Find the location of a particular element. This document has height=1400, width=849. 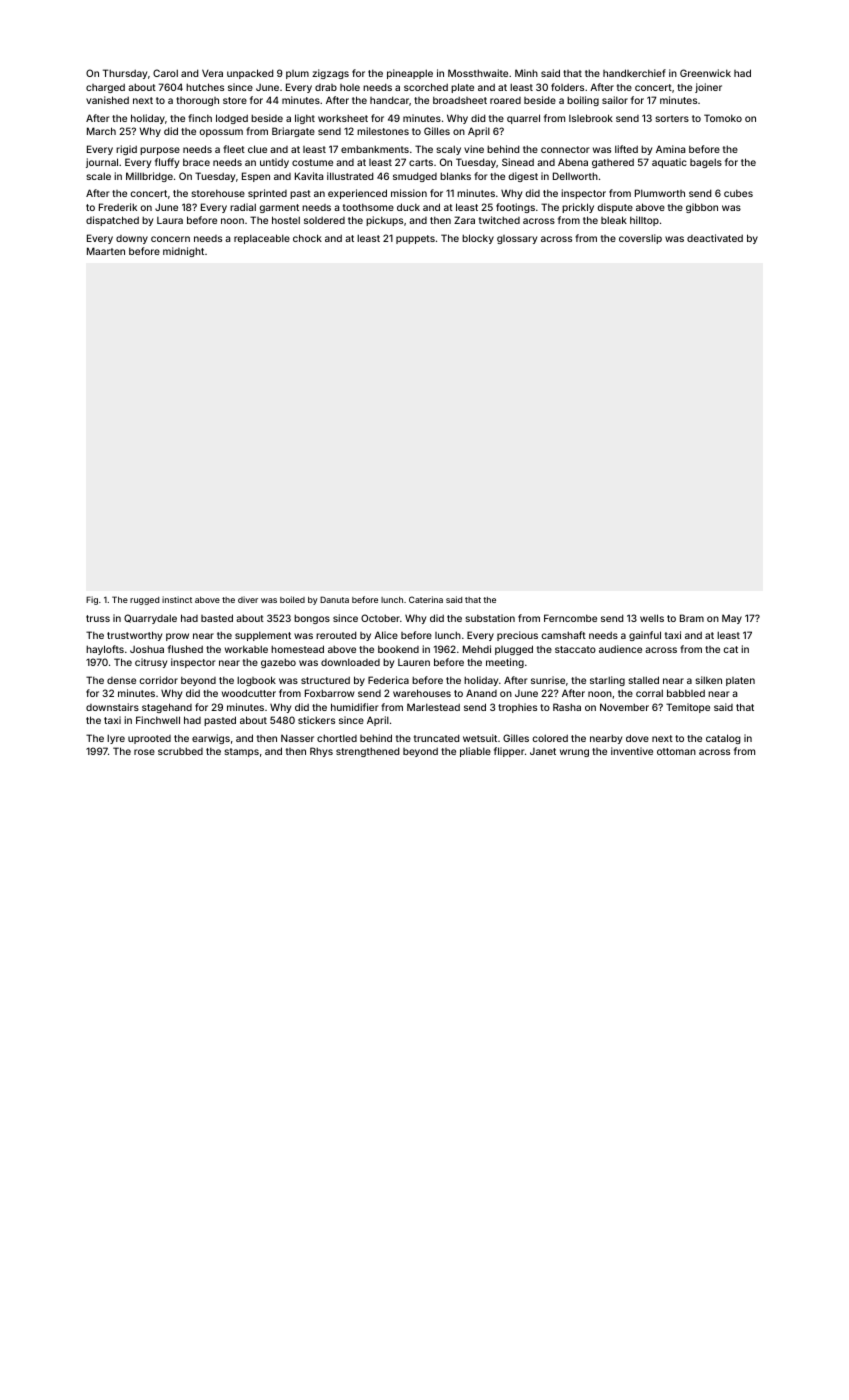

Greenwick is located at coordinates (705, 73).
